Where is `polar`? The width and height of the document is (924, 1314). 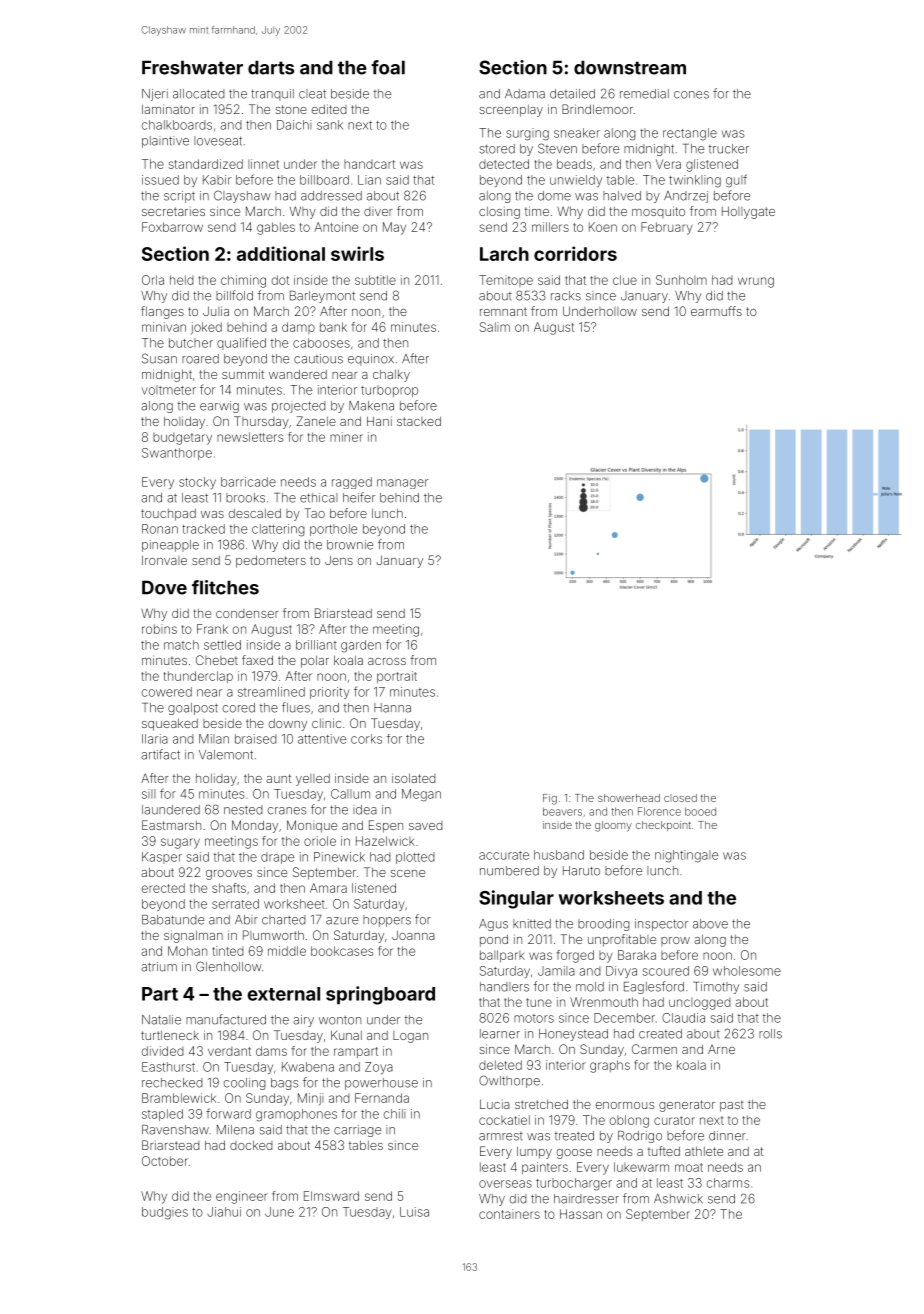 polar is located at coordinates (315, 661).
